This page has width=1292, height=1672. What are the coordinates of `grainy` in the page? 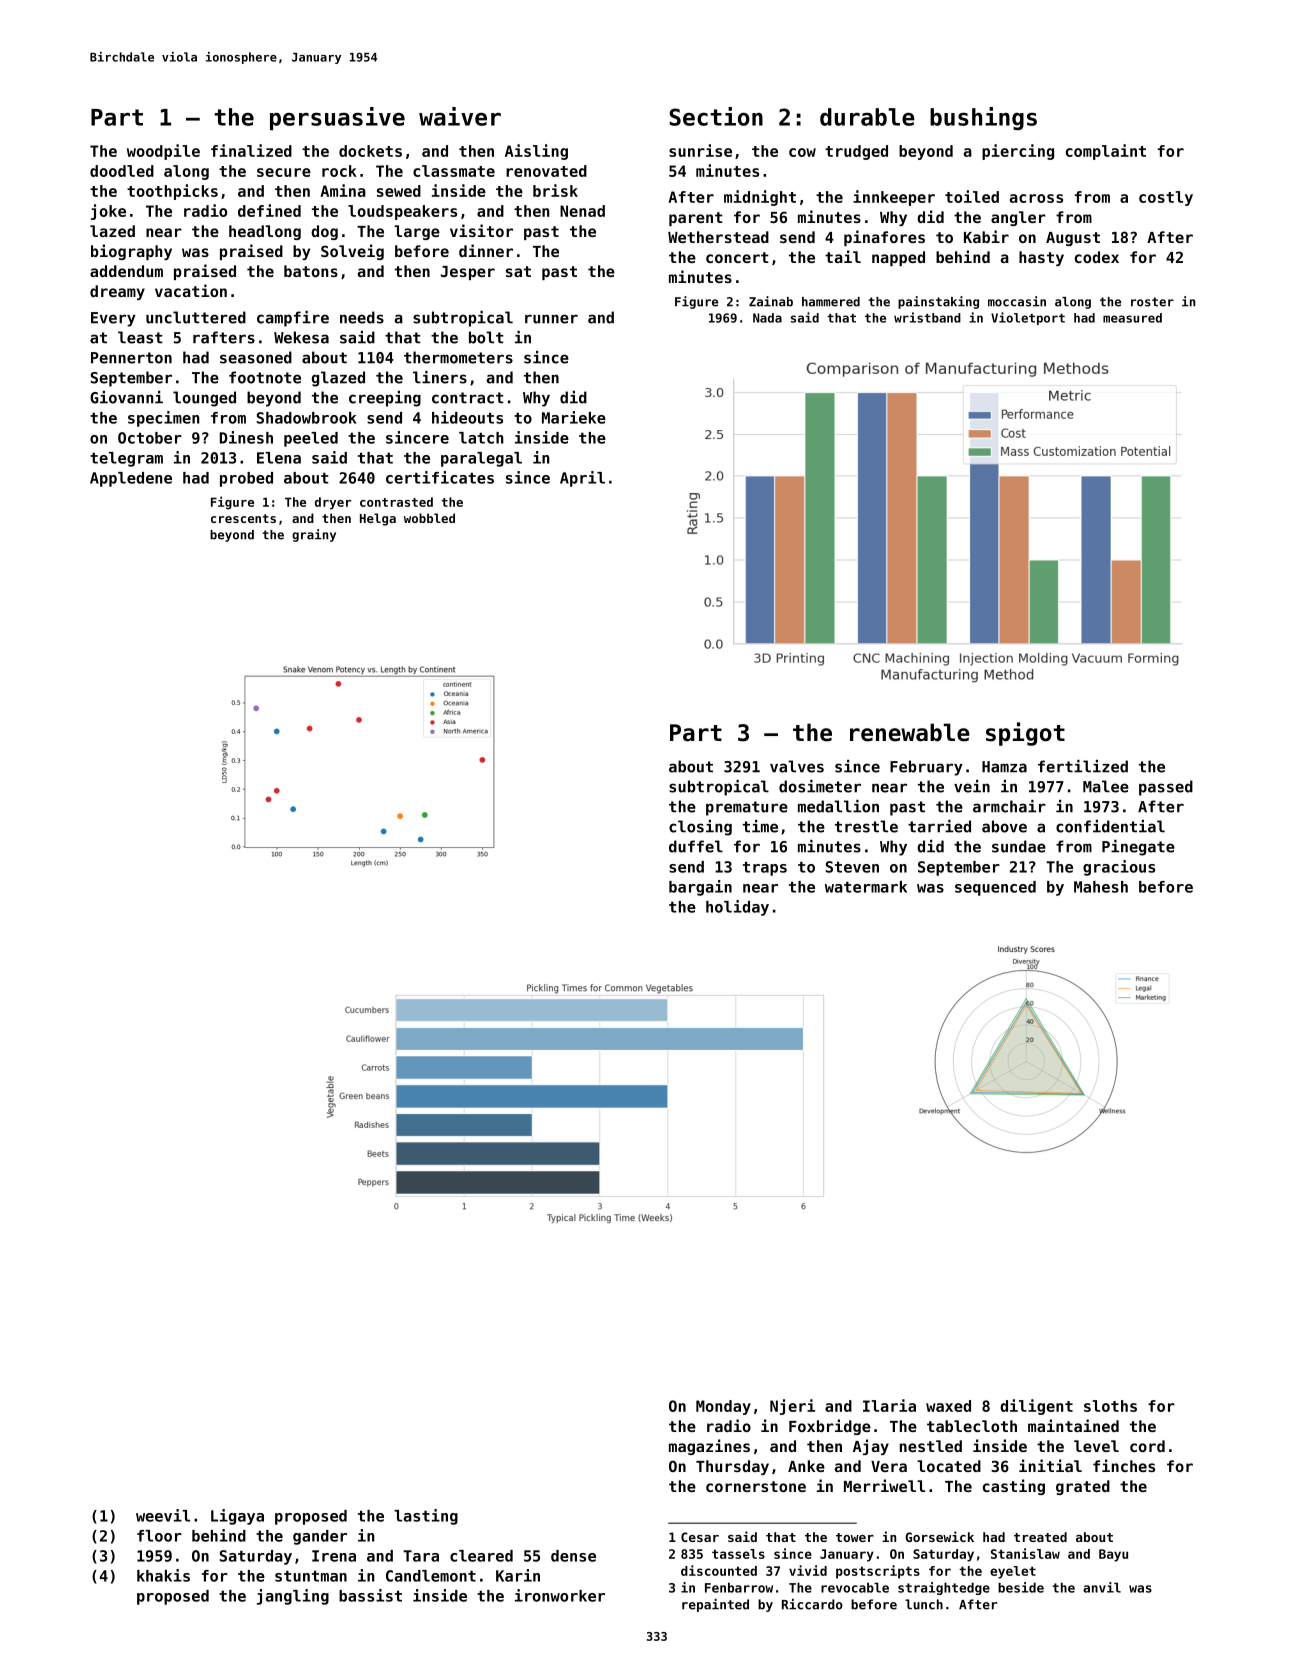 It's located at (314, 535).
